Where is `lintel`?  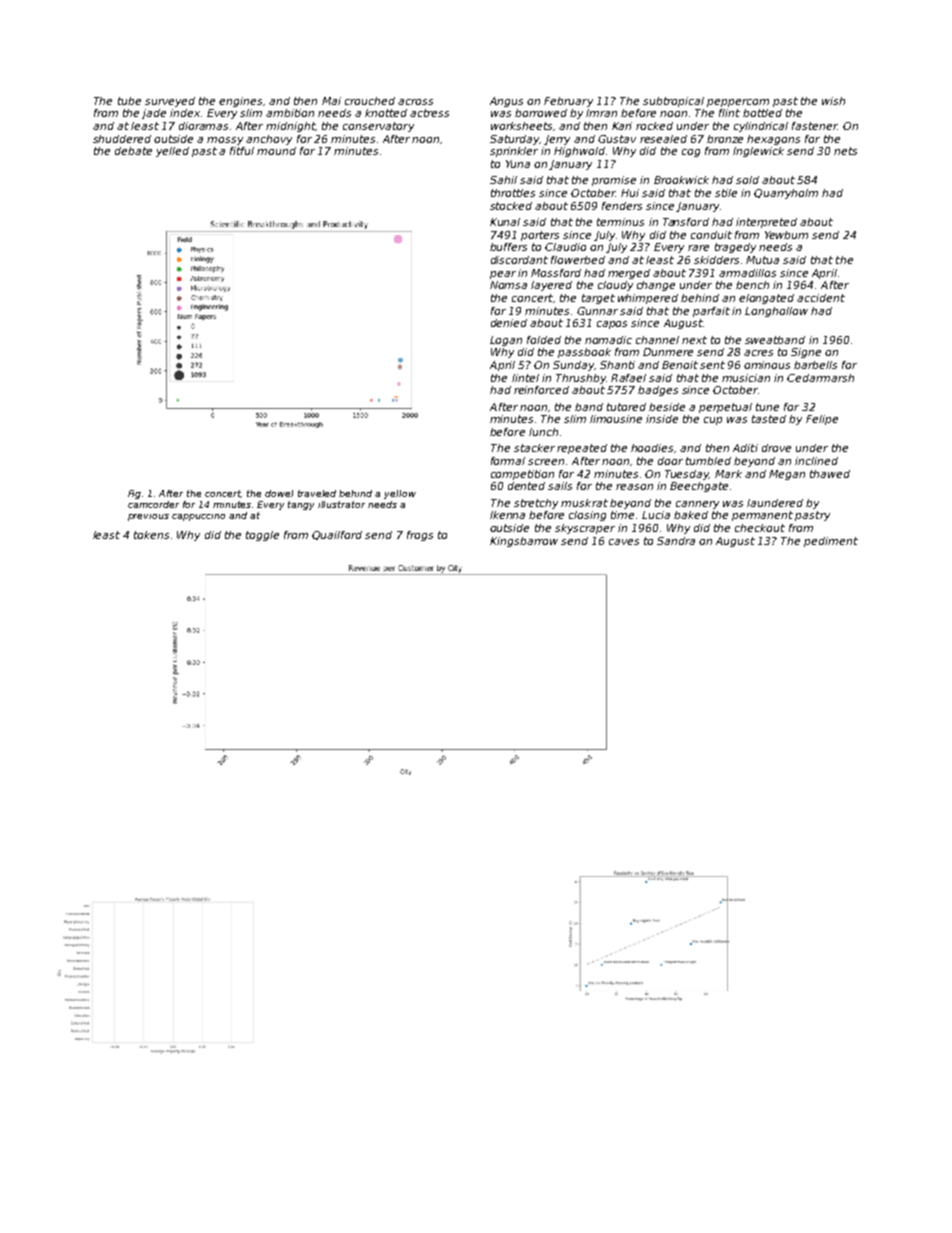 lintel is located at coordinates (525, 378).
